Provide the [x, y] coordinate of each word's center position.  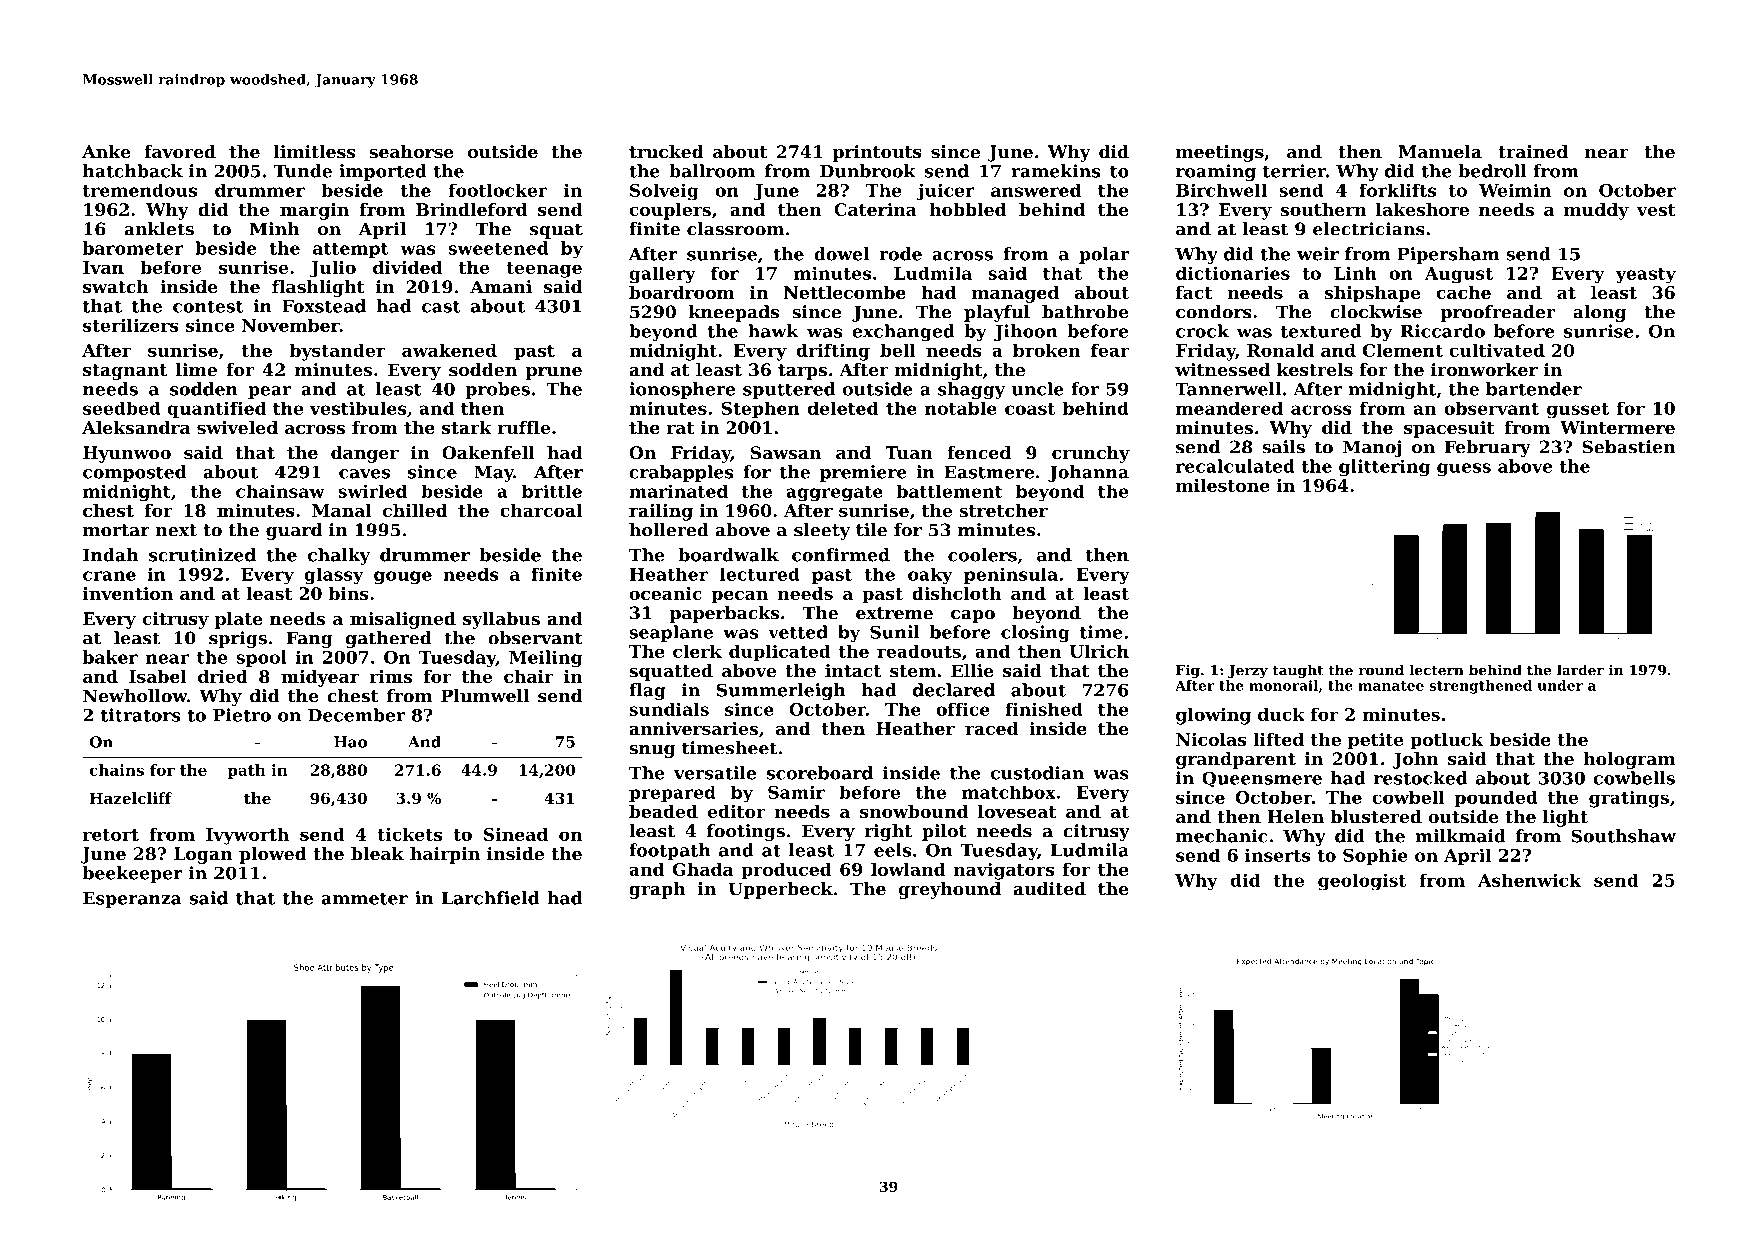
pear [270, 392]
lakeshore [1422, 209]
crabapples [681, 473]
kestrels [1315, 370]
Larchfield [490, 898]
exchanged [904, 333]
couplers [670, 211]
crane [109, 576]
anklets [159, 229]
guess [1464, 470]
